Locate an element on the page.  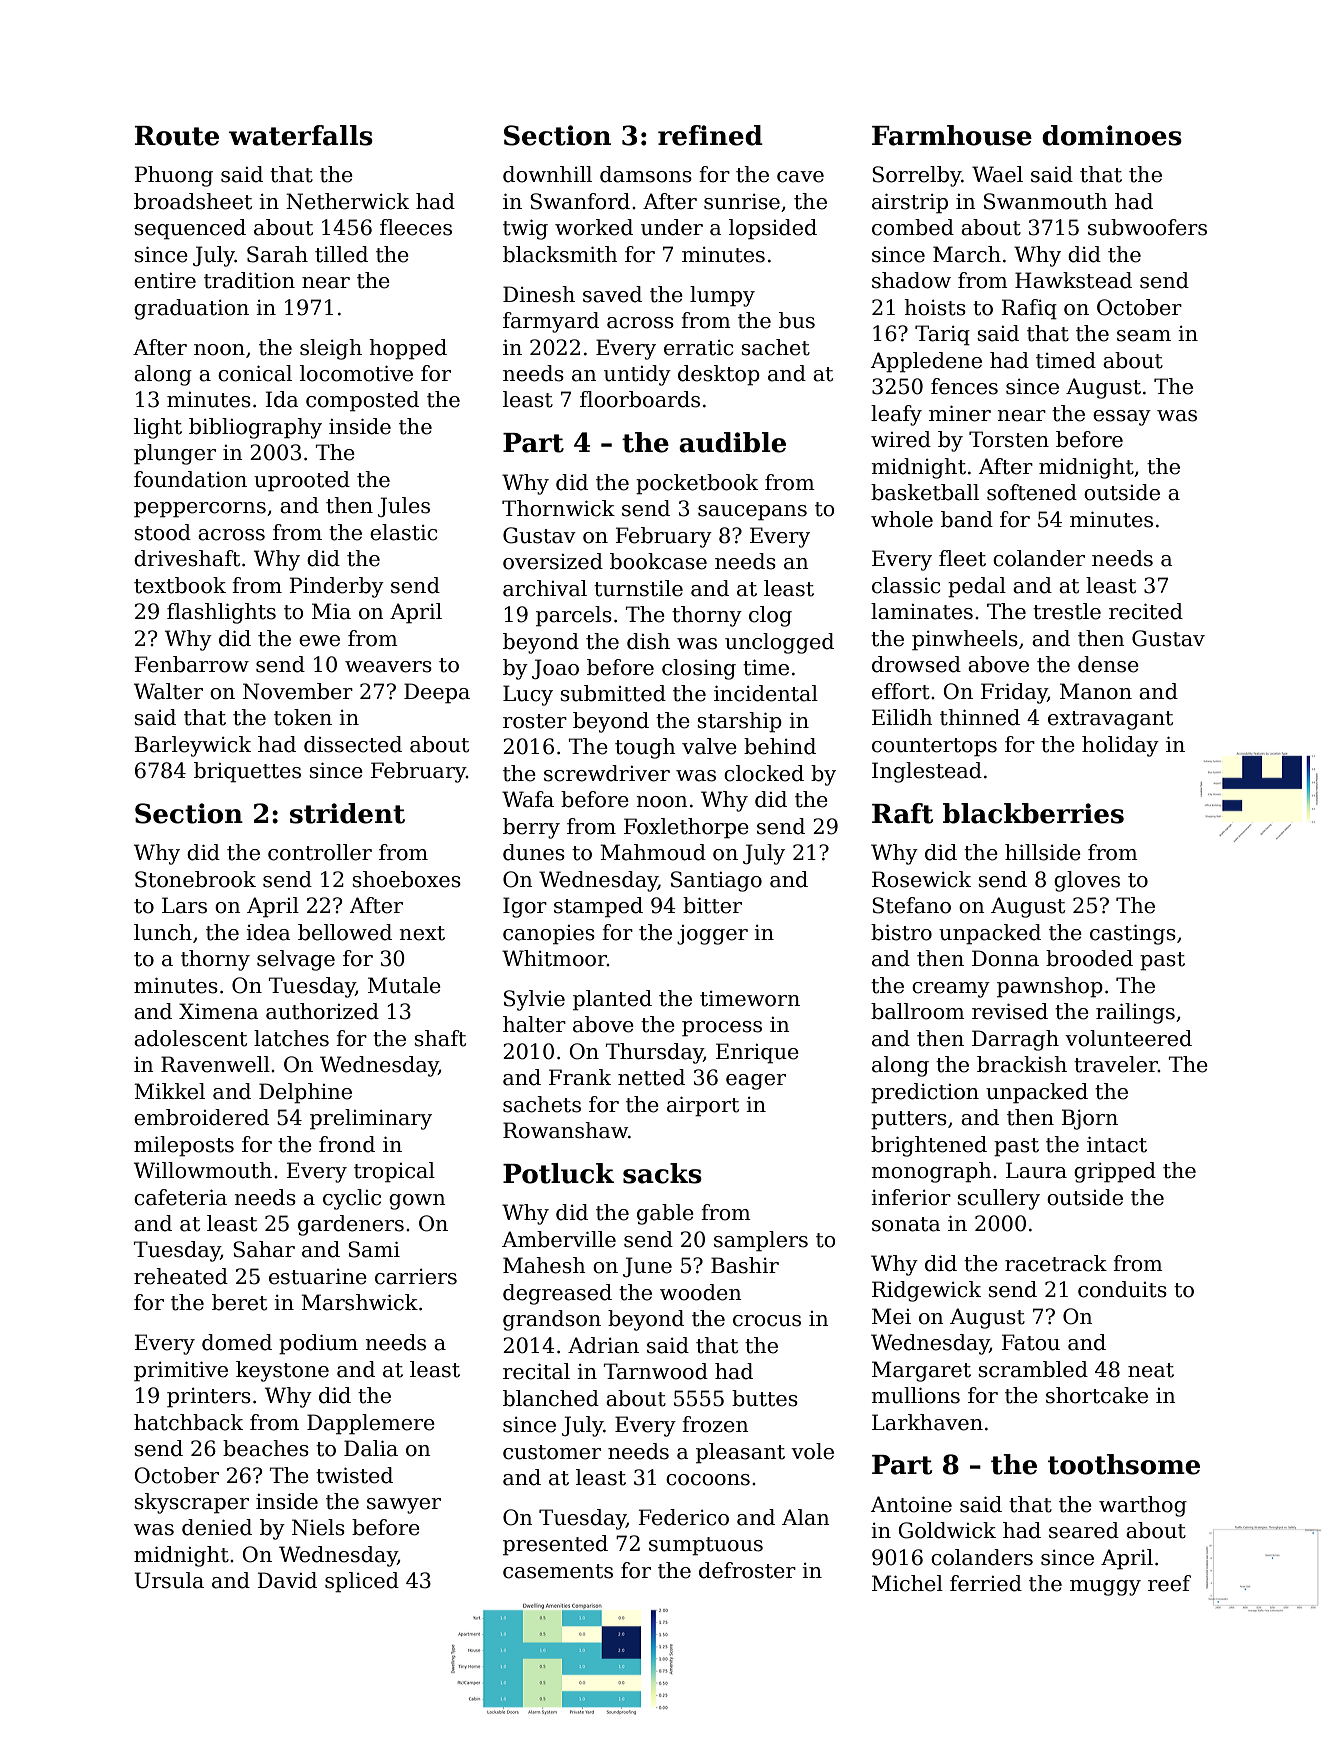
miner is located at coordinates (960, 414).
